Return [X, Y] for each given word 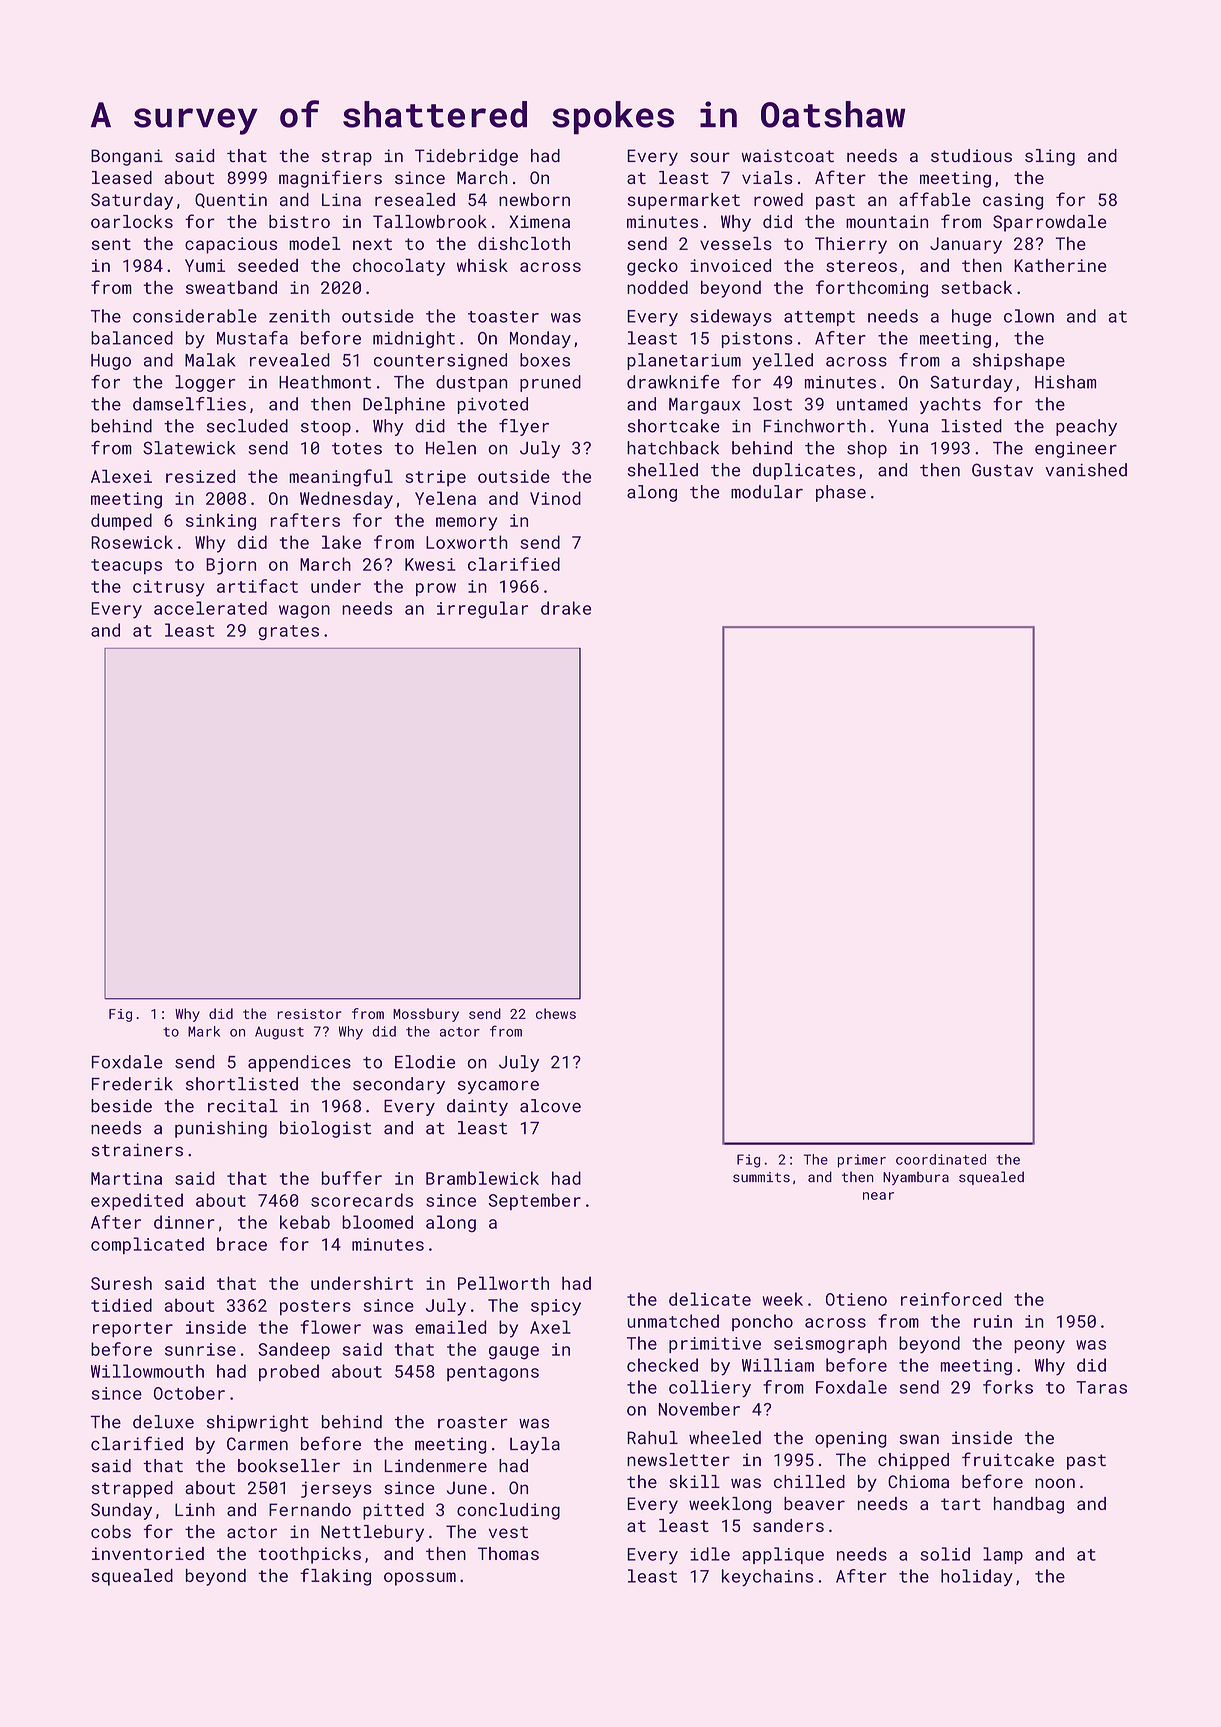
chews [556, 1013]
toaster [503, 317]
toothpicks [310, 1555]
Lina [341, 199]
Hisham [1065, 382]
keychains [767, 1577]
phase [841, 493]
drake [566, 608]
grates [289, 632]
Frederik [132, 1084]
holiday [977, 1577]
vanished [1086, 470]
